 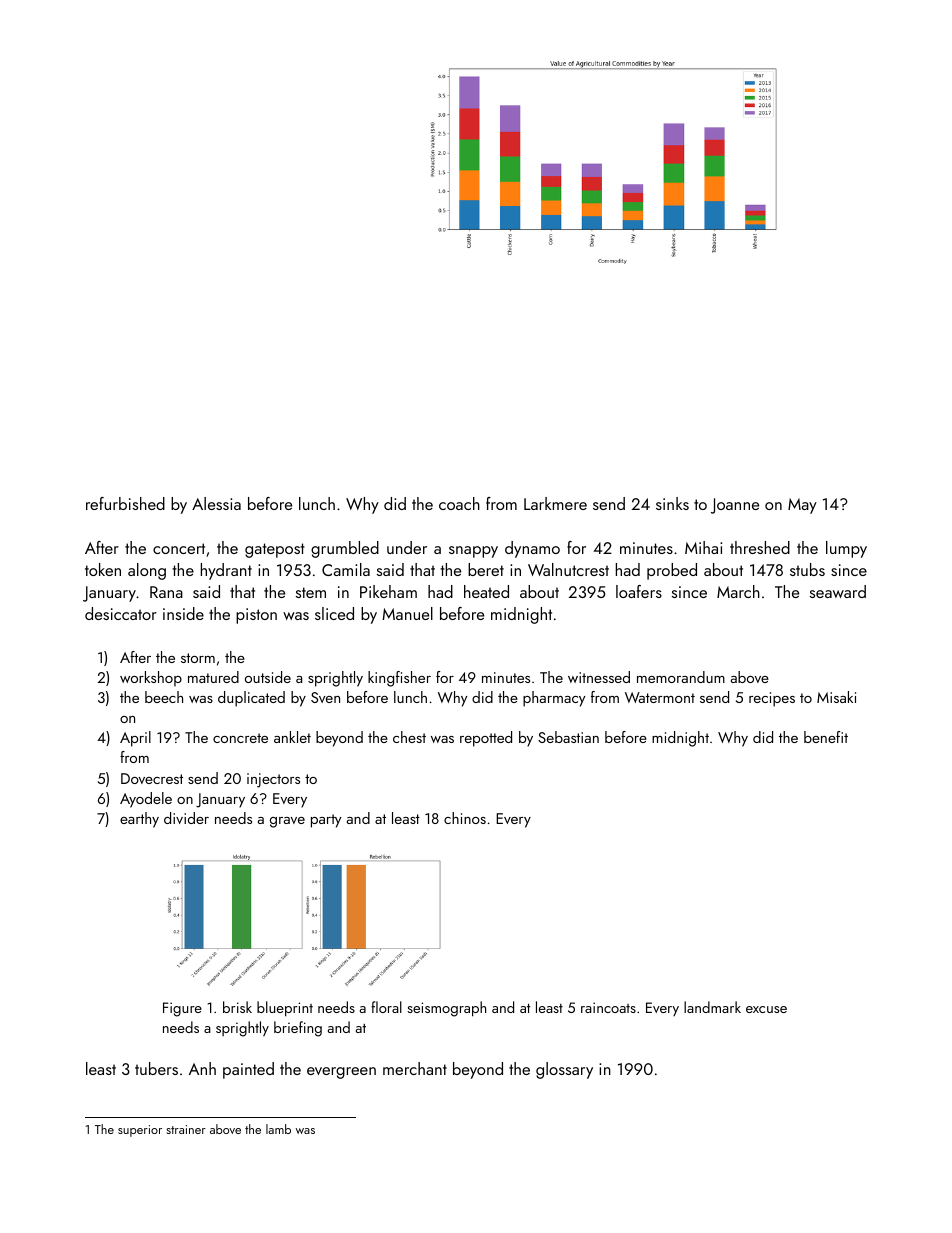 What do you see at coordinates (240, 738) in the screenshot?
I see `concrete` at bounding box center [240, 738].
